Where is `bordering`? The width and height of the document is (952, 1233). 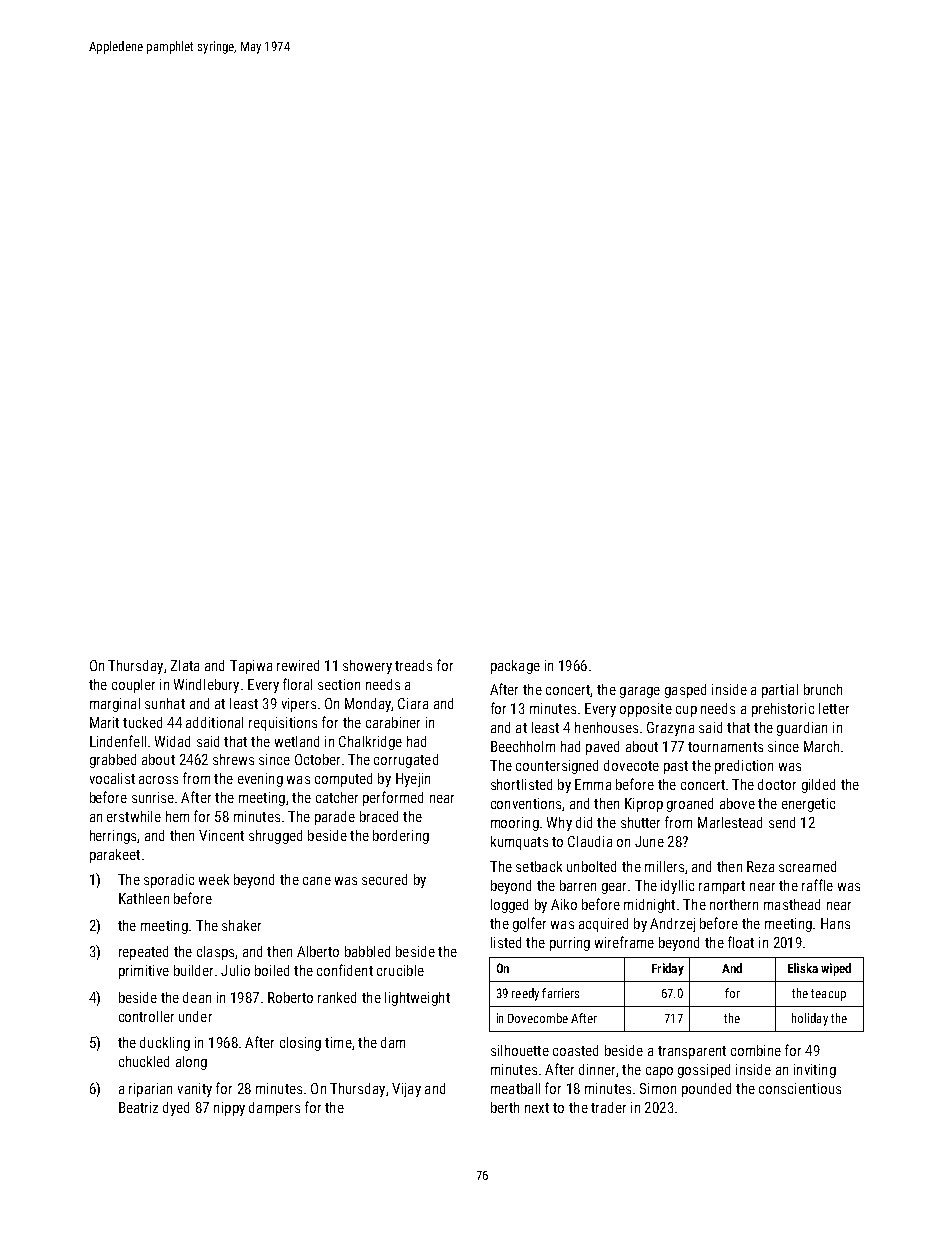
bordering is located at coordinates (401, 837).
